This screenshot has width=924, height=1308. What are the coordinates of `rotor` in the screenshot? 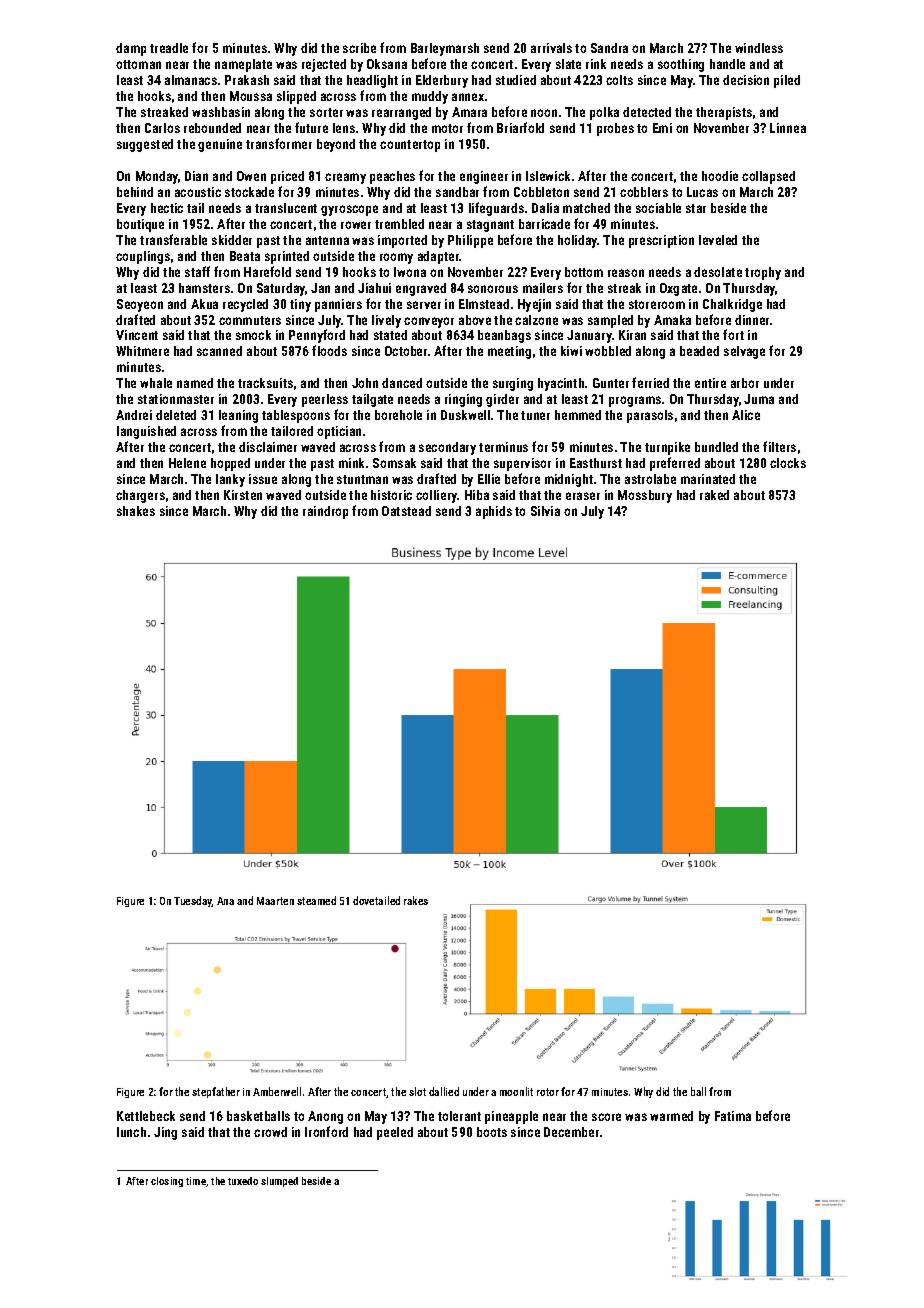 It's located at (548, 1092).
